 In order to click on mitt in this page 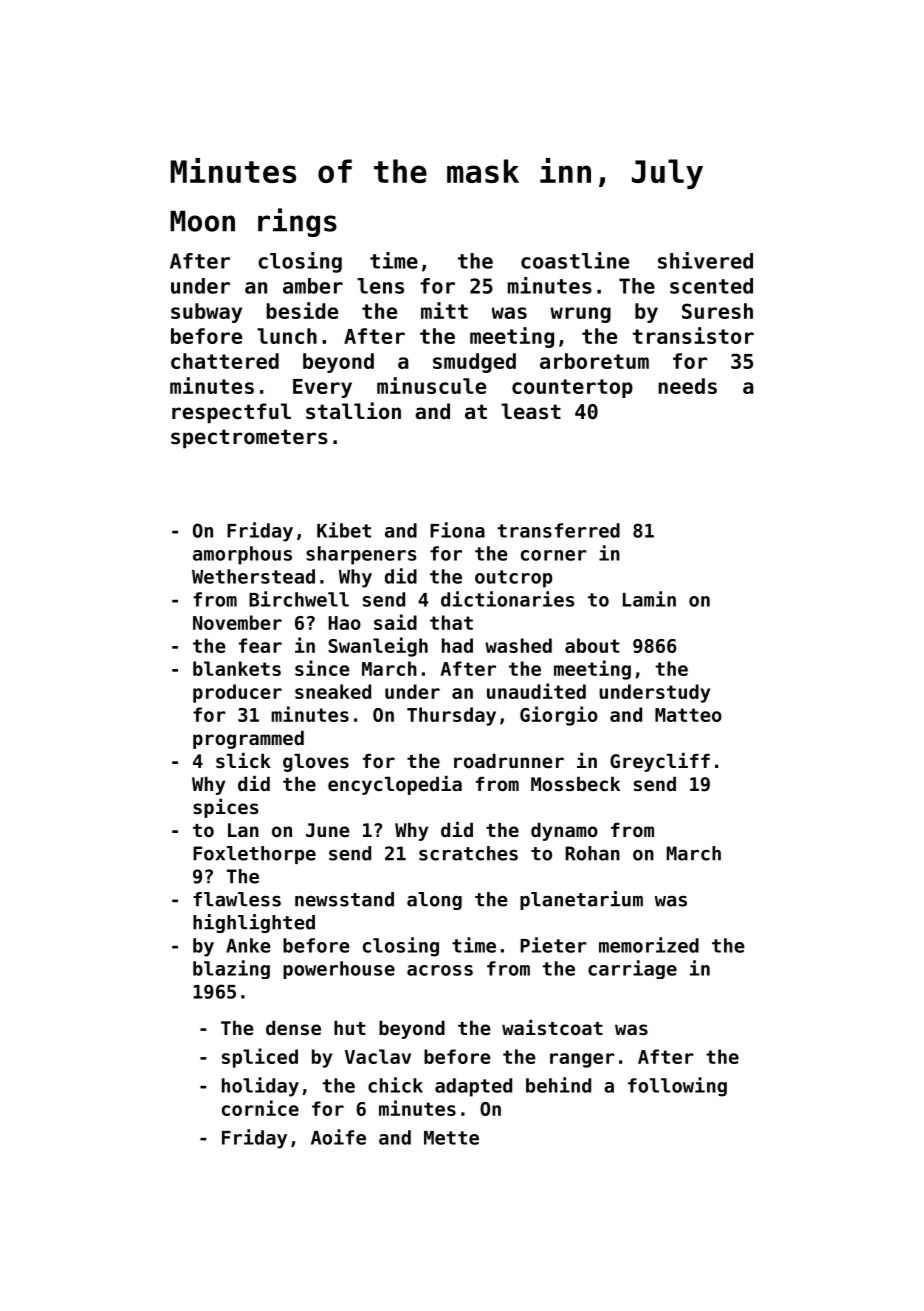, I will do `click(444, 310)`.
